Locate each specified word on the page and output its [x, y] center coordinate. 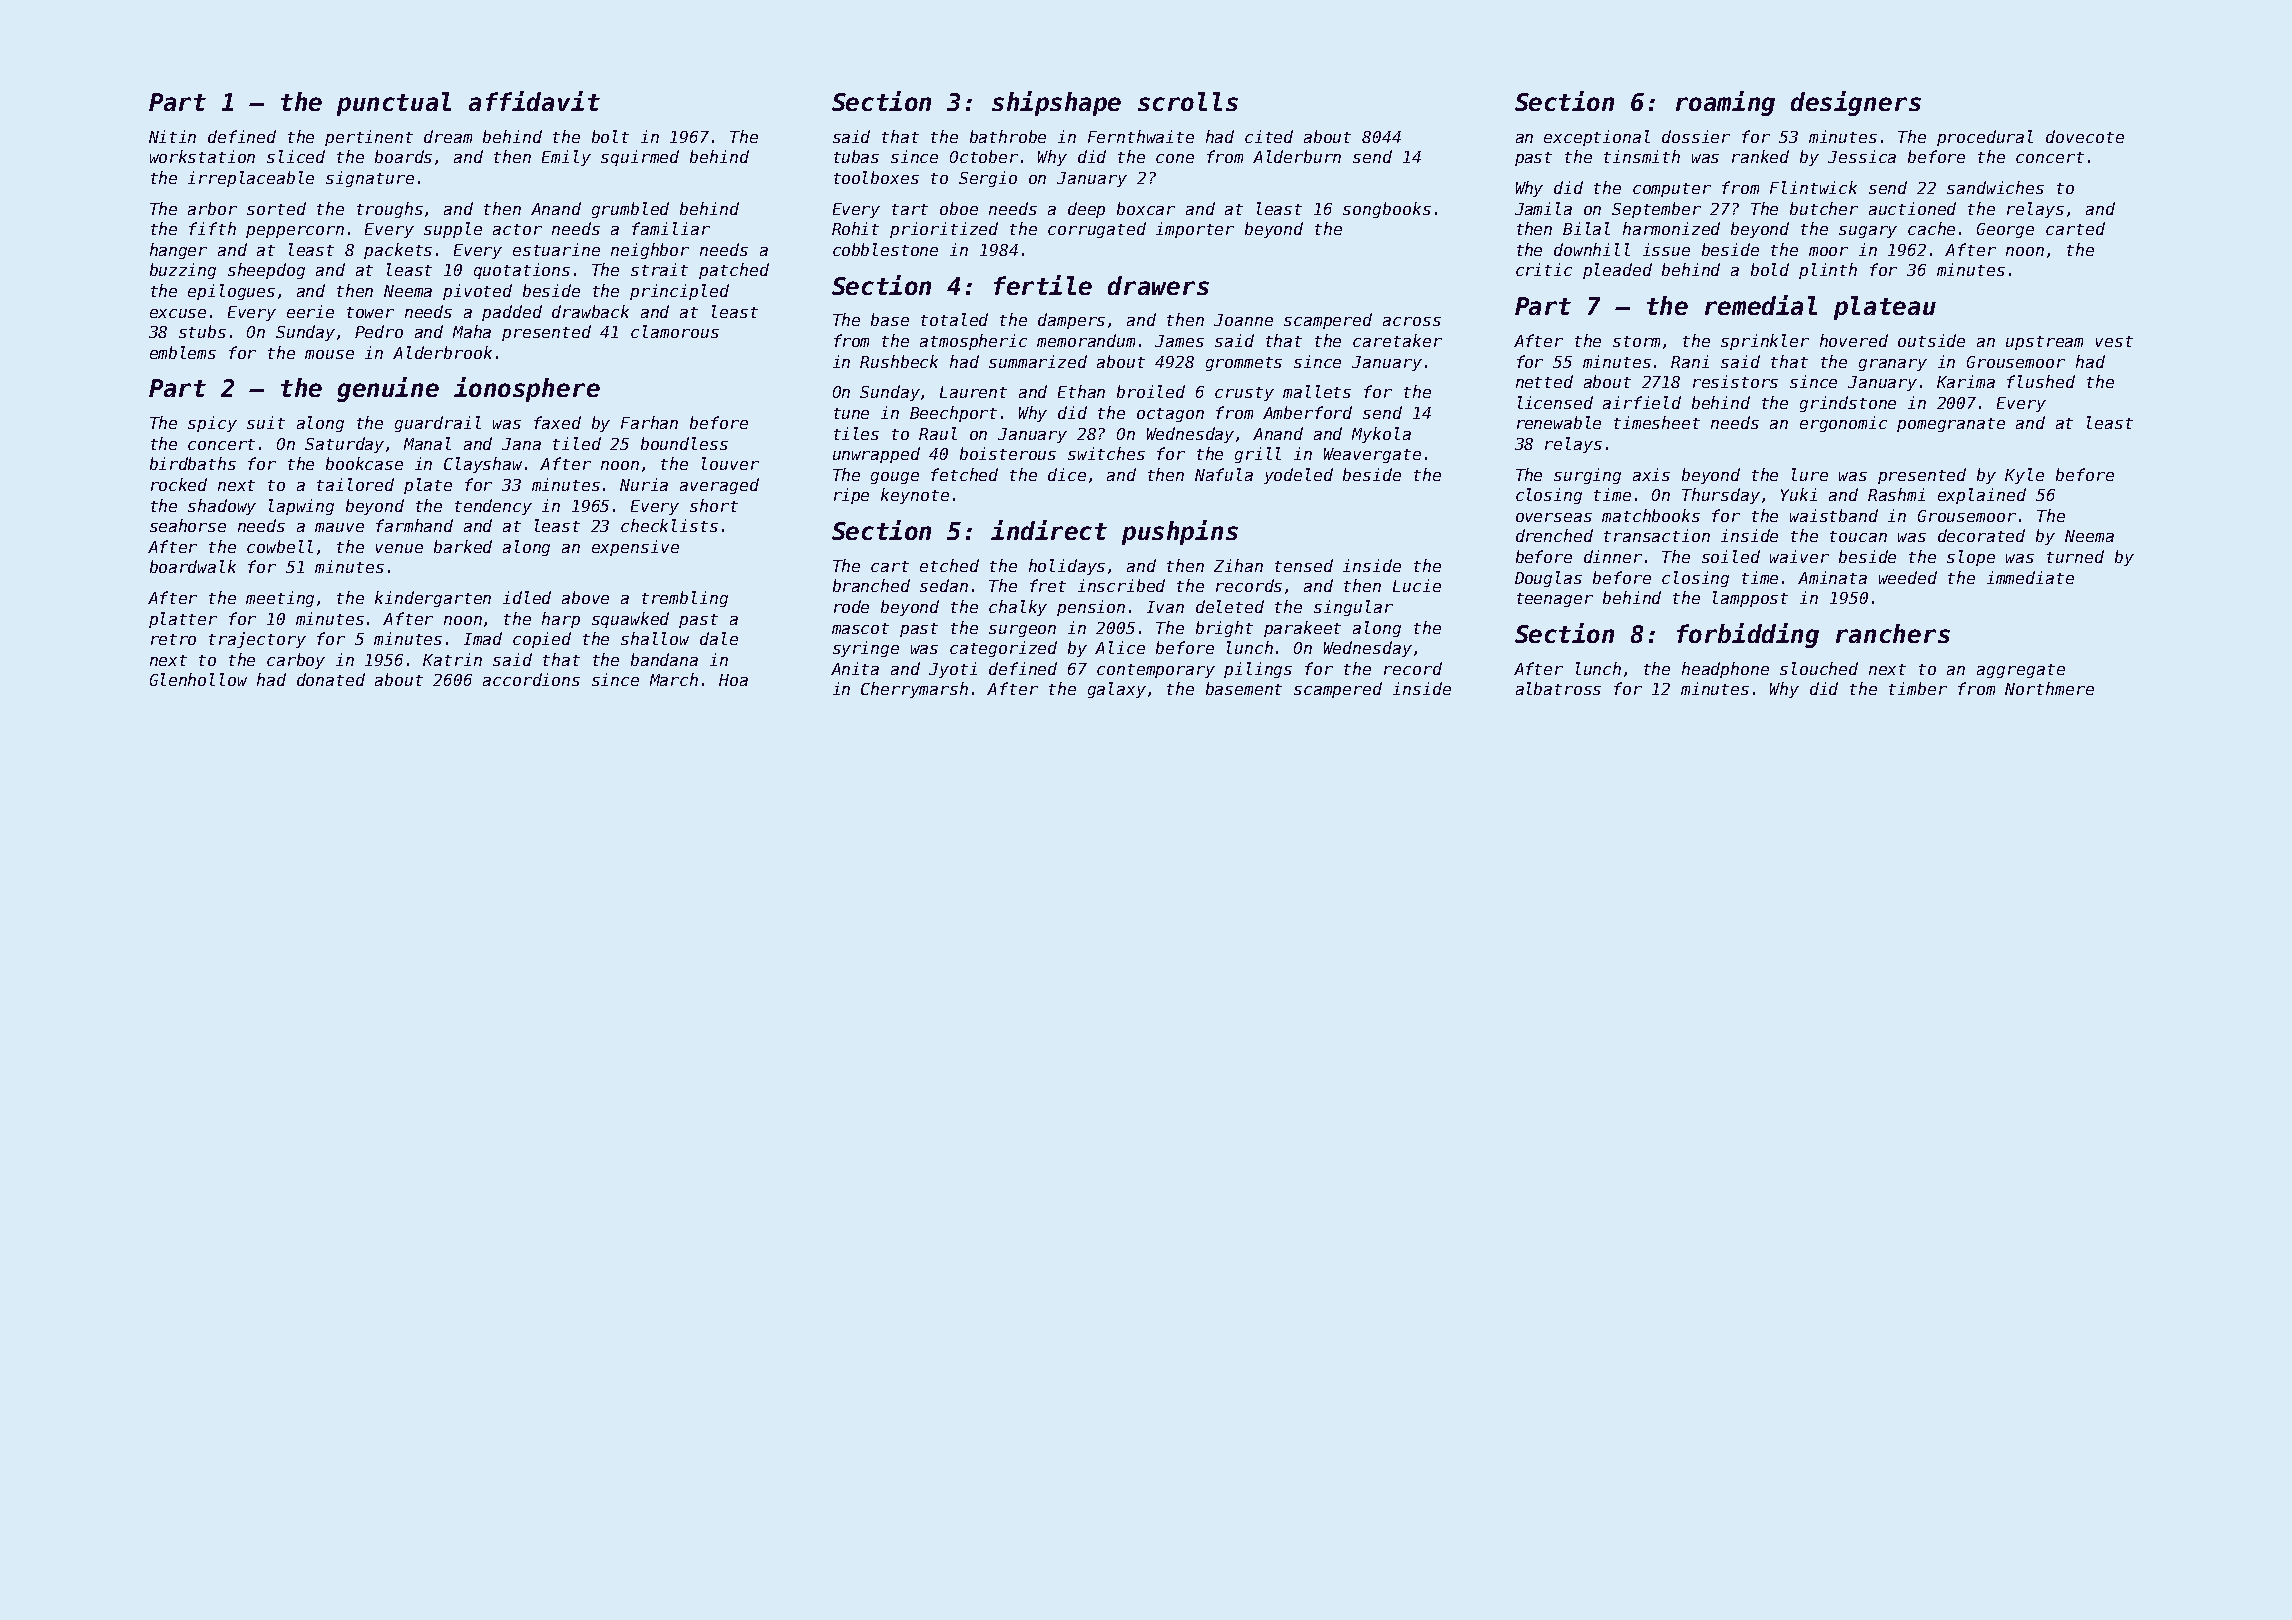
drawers [1158, 285]
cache [1931, 228]
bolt [610, 136]
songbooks [1387, 210]
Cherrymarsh [914, 690]
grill [1258, 455]
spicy [212, 424]
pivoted [477, 292]
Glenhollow [198, 679]
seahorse [188, 525]
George [2005, 230]
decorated [1981, 535]
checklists [669, 525]
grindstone [1848, 404]
